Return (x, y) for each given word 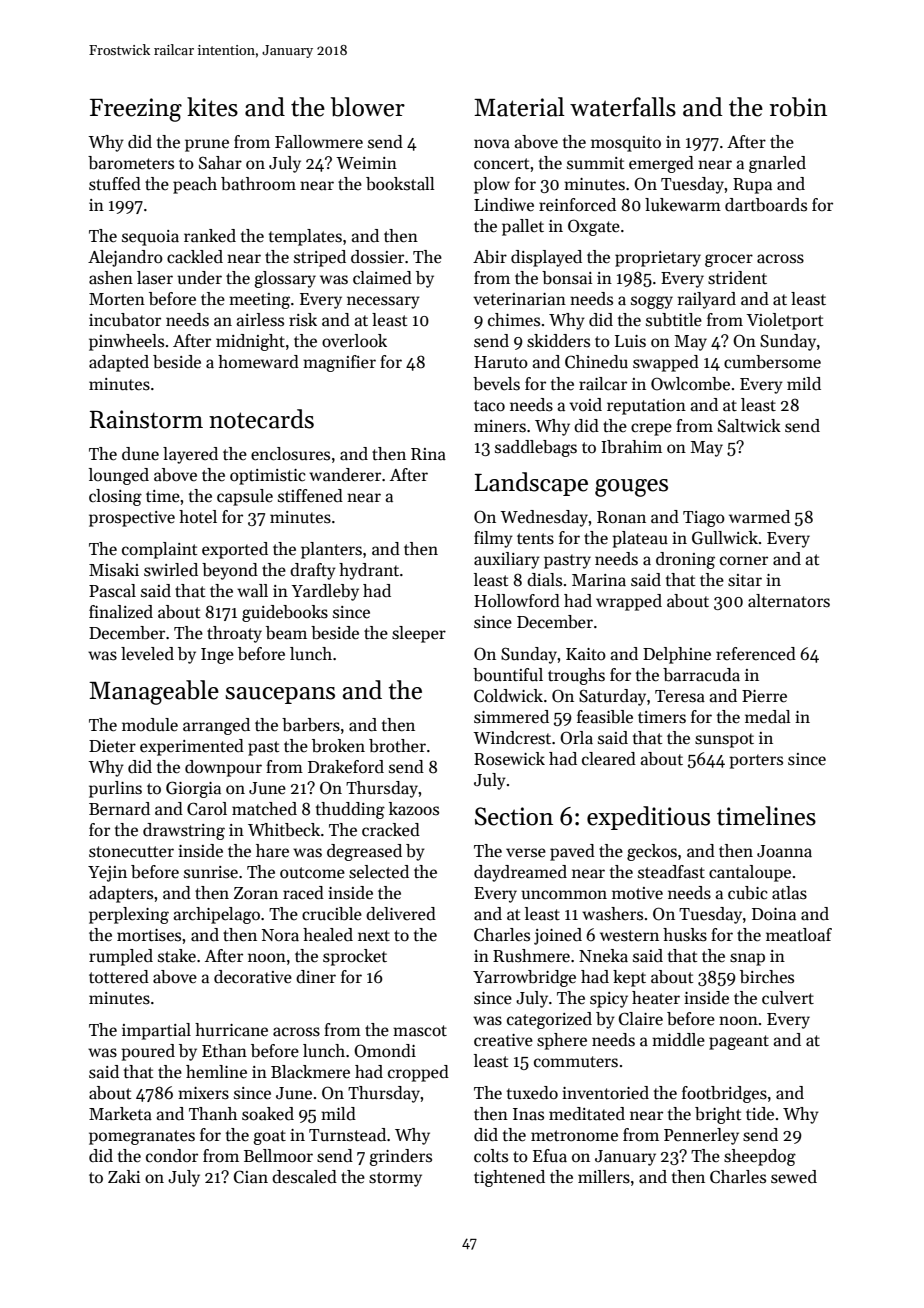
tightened (509, 1178)
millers (604, 1177)
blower (368, 107)
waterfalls (623, 107)
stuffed (115, 184)
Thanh (213, 1114)
